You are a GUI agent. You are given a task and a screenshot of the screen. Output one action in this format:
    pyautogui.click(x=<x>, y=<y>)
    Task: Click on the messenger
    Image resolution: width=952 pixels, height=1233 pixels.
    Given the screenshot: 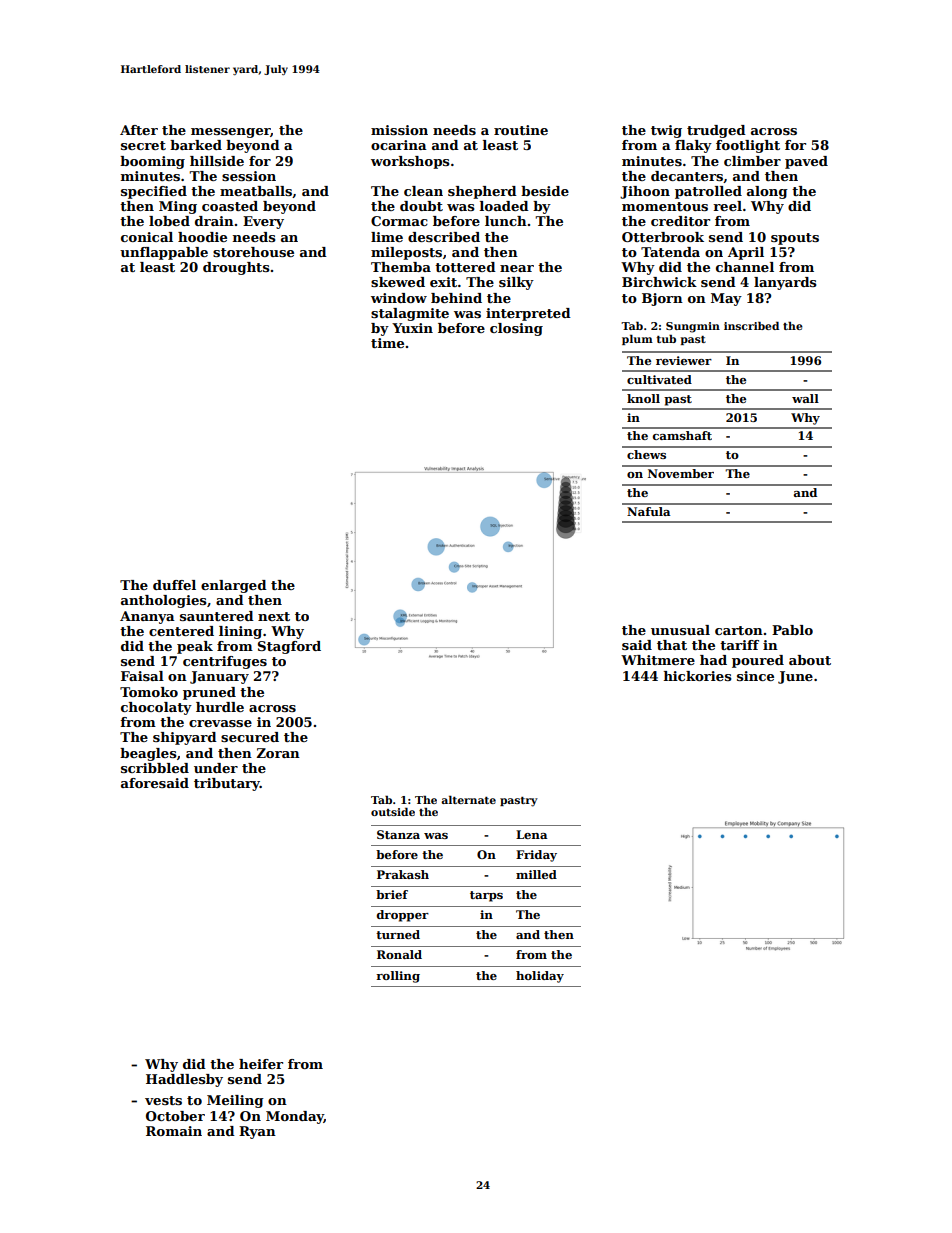 What is the action you would take?
    pyautogui.click(x=231, y=133)
